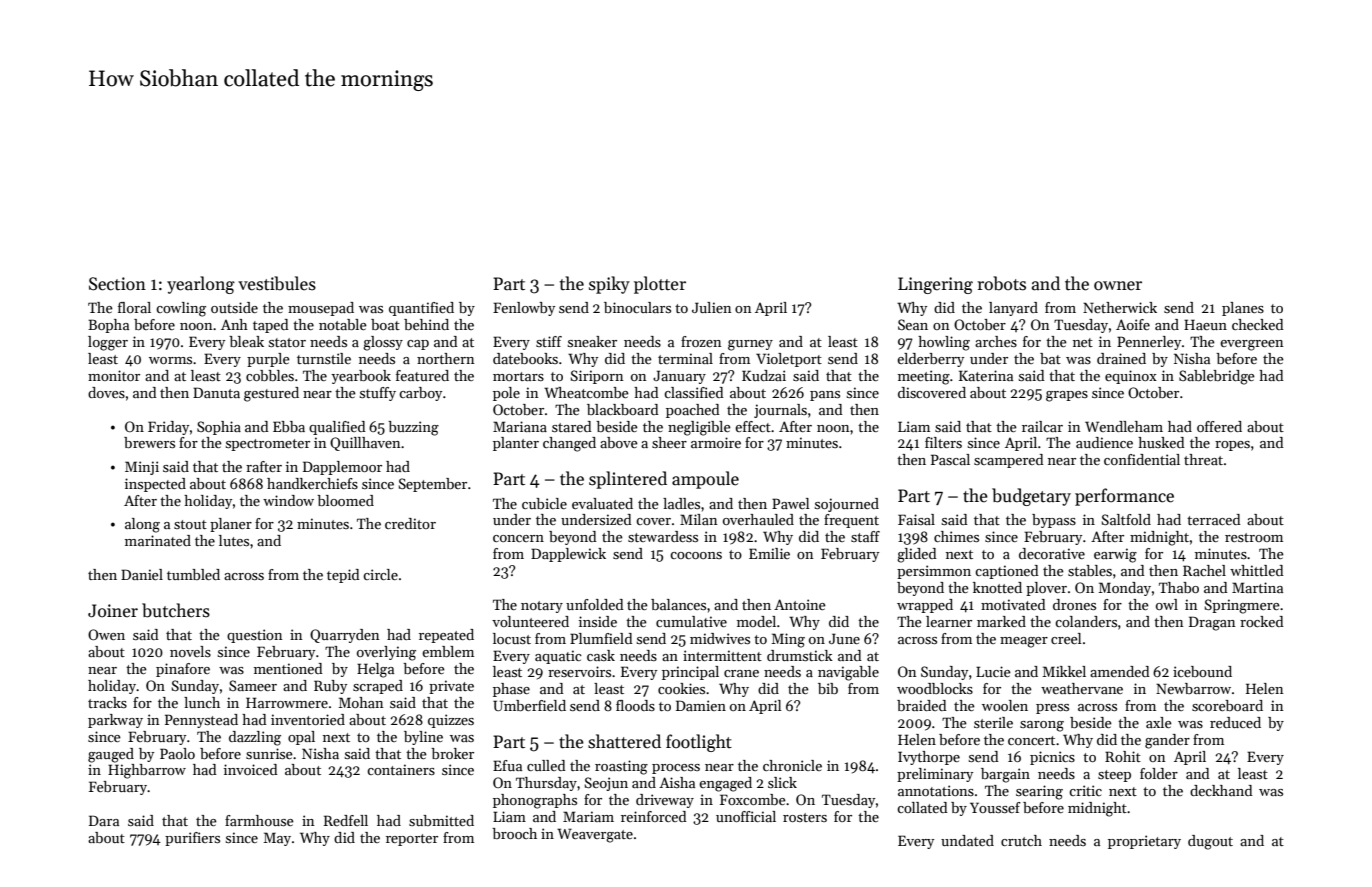 This screenshot has width=1372, height=887. What do you see at coordinates (268, 360) in the screenshot?
I see `purple` at bounding box center [268, 360].
